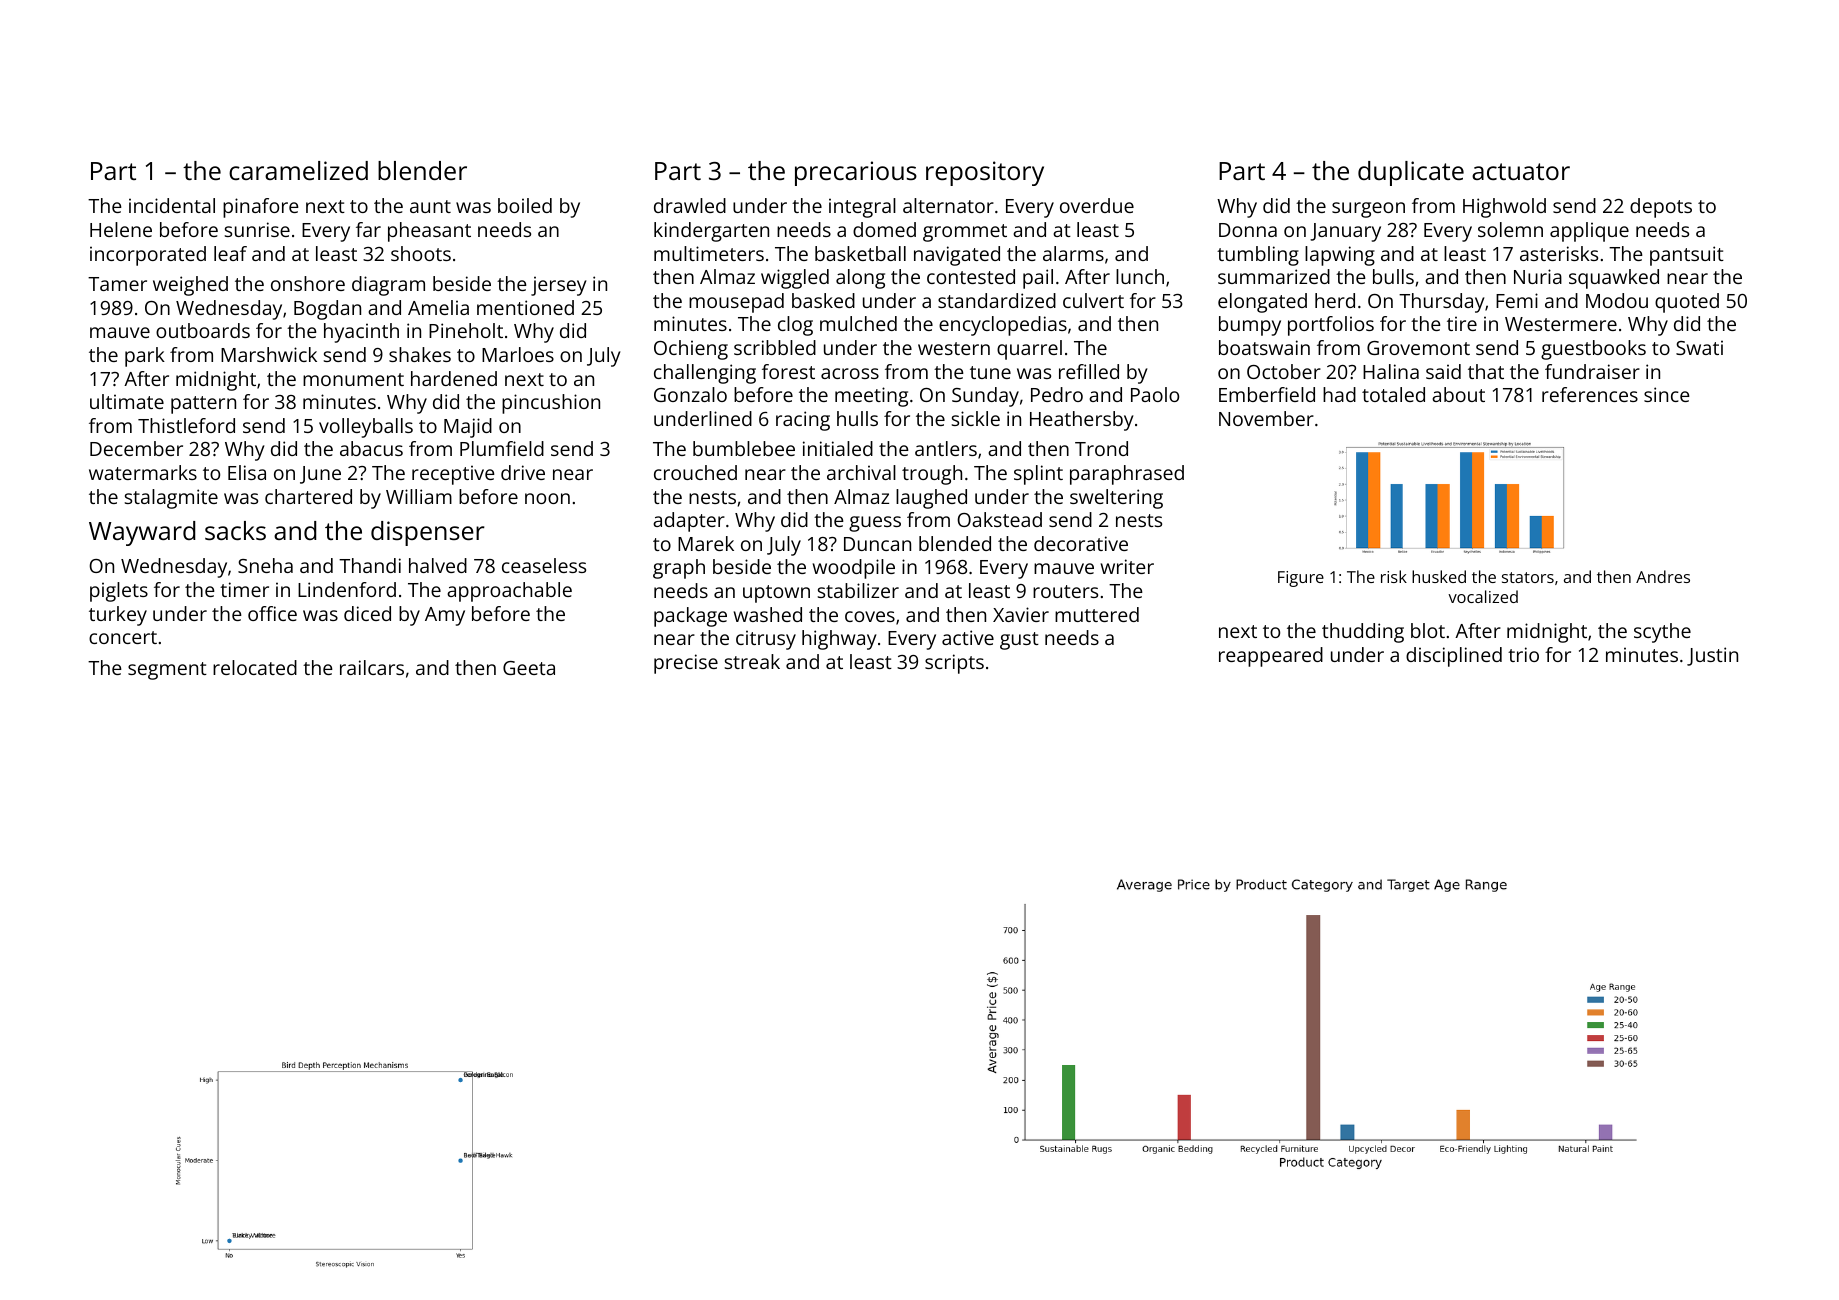  Describe the element at coordinates (466, 330) in the screenshot. I see `Pineholt` at that location.
